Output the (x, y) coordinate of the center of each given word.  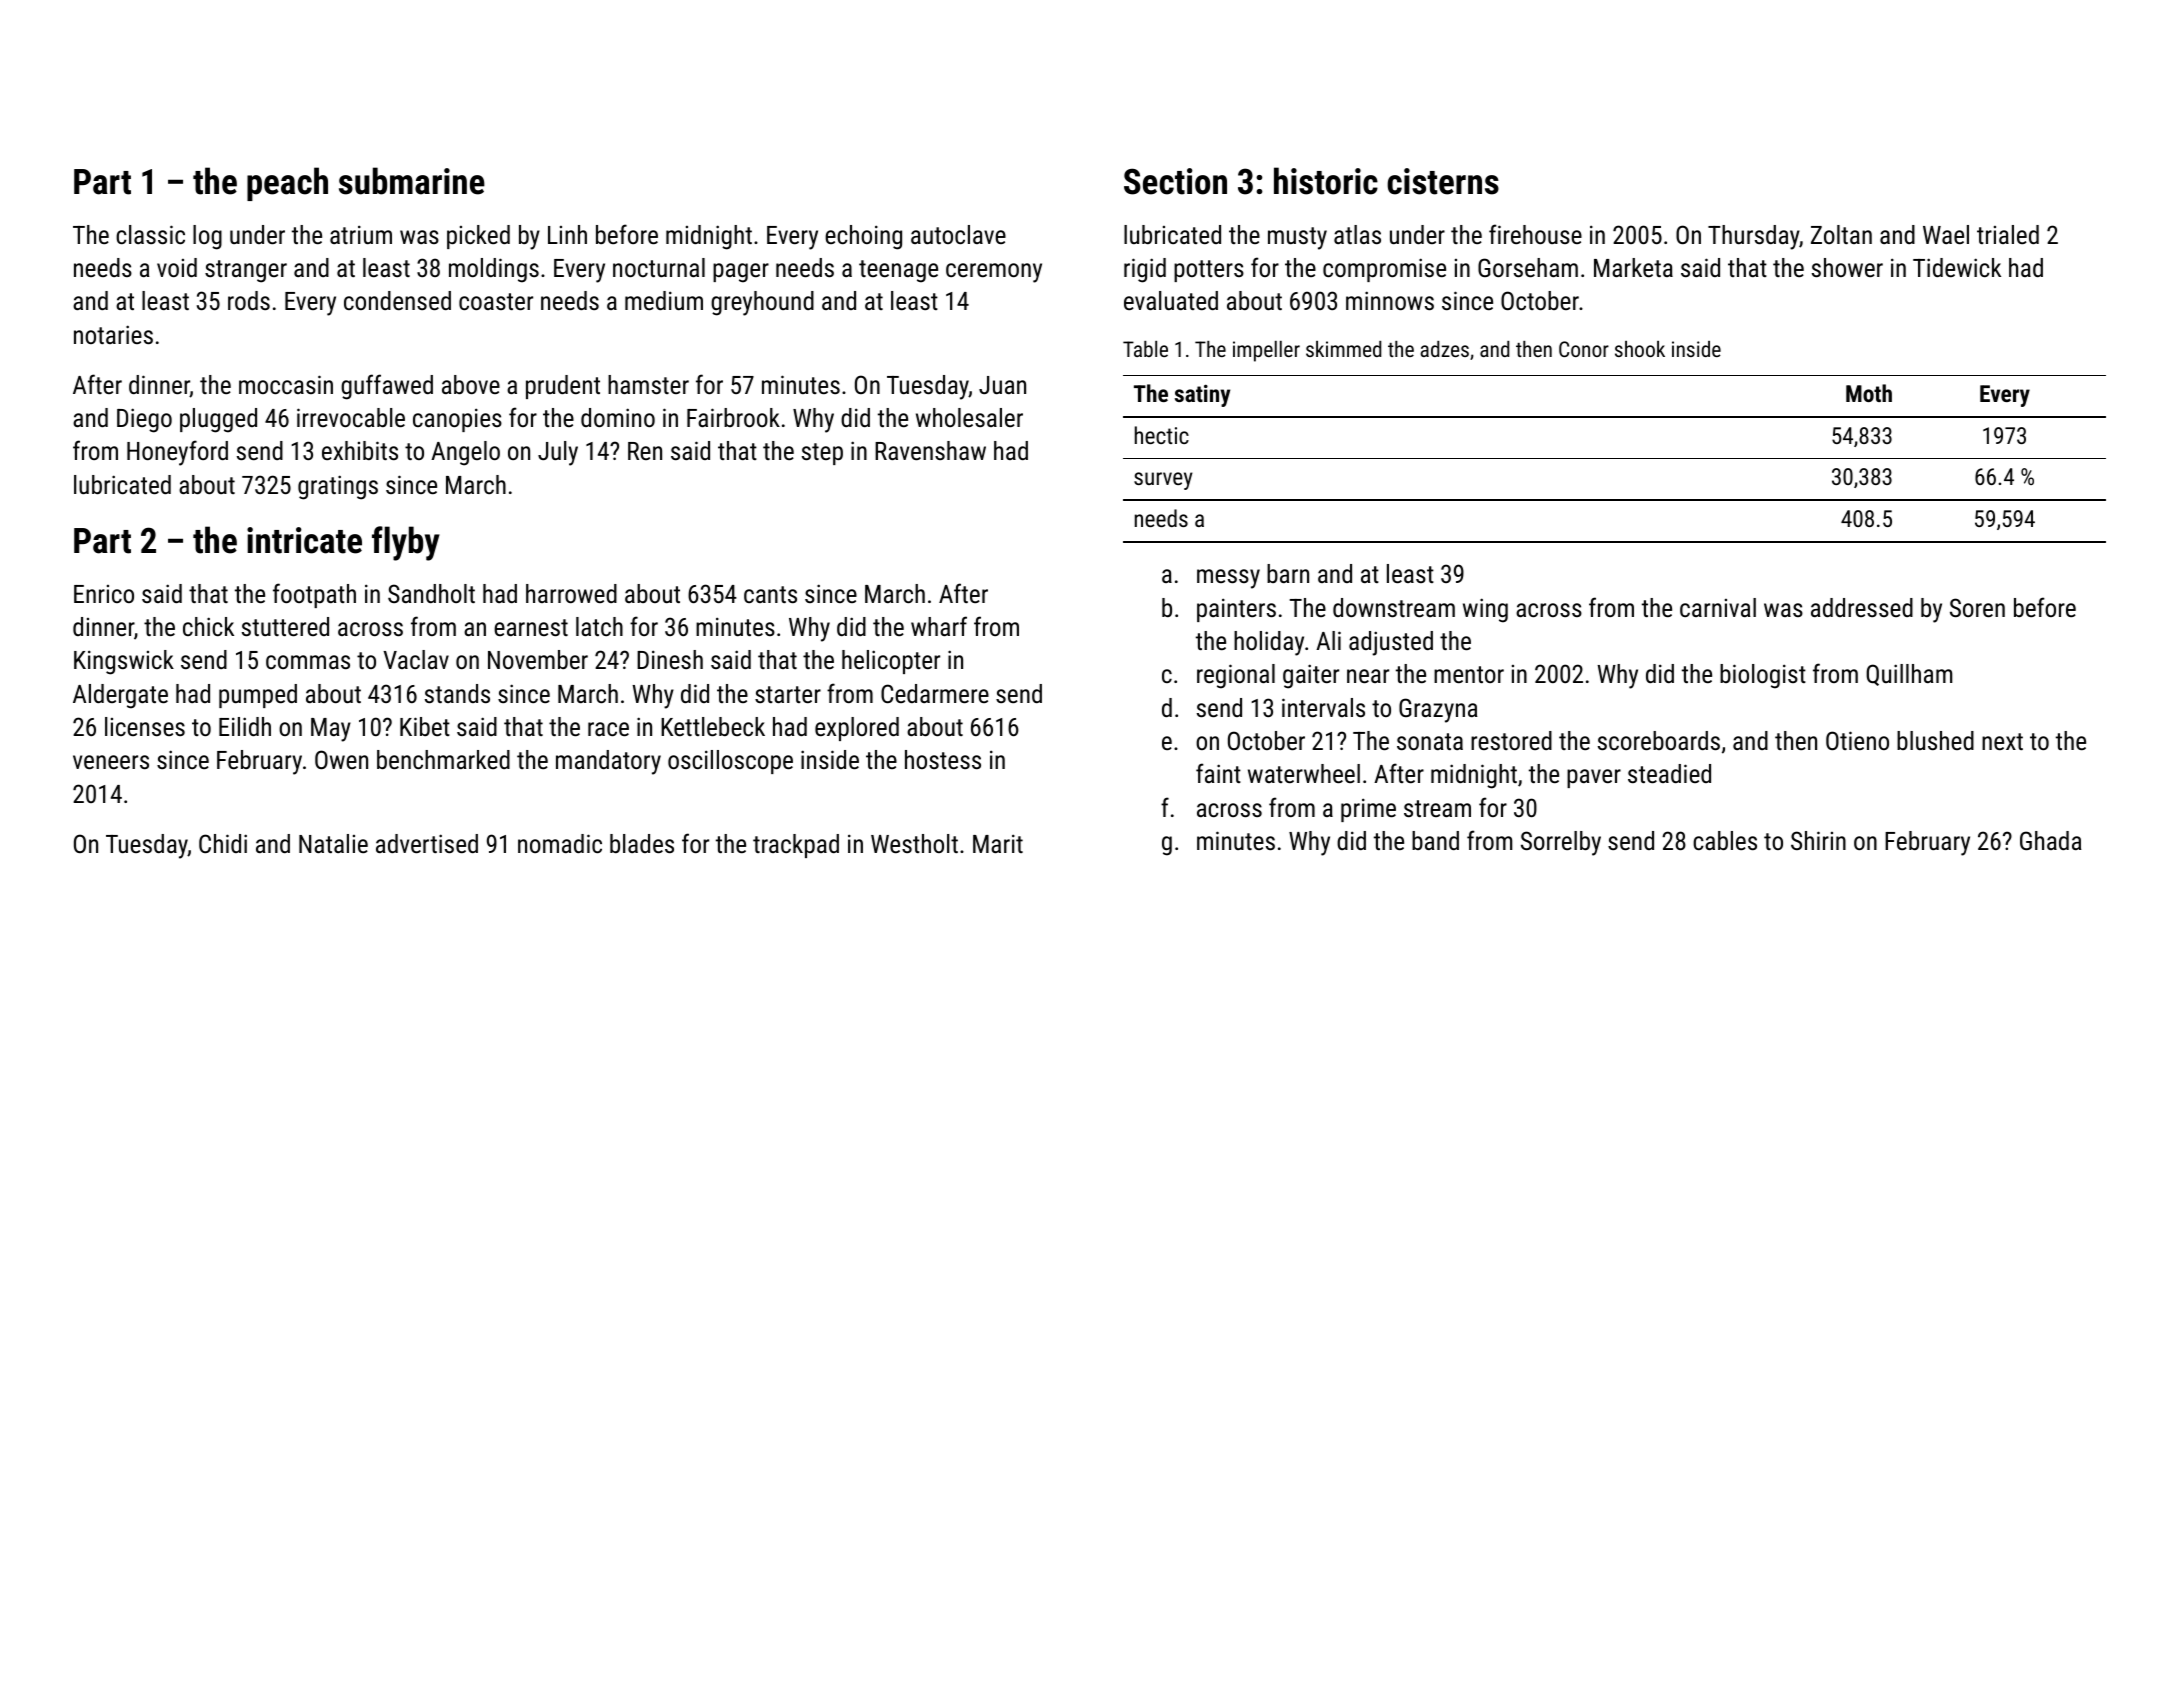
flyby (406, 543)
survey (1163, 481)
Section (1175, 181)
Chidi (223, 843)
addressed (1862, 607)
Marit (998, 843)
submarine (412, 181)
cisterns (1443, 181)
